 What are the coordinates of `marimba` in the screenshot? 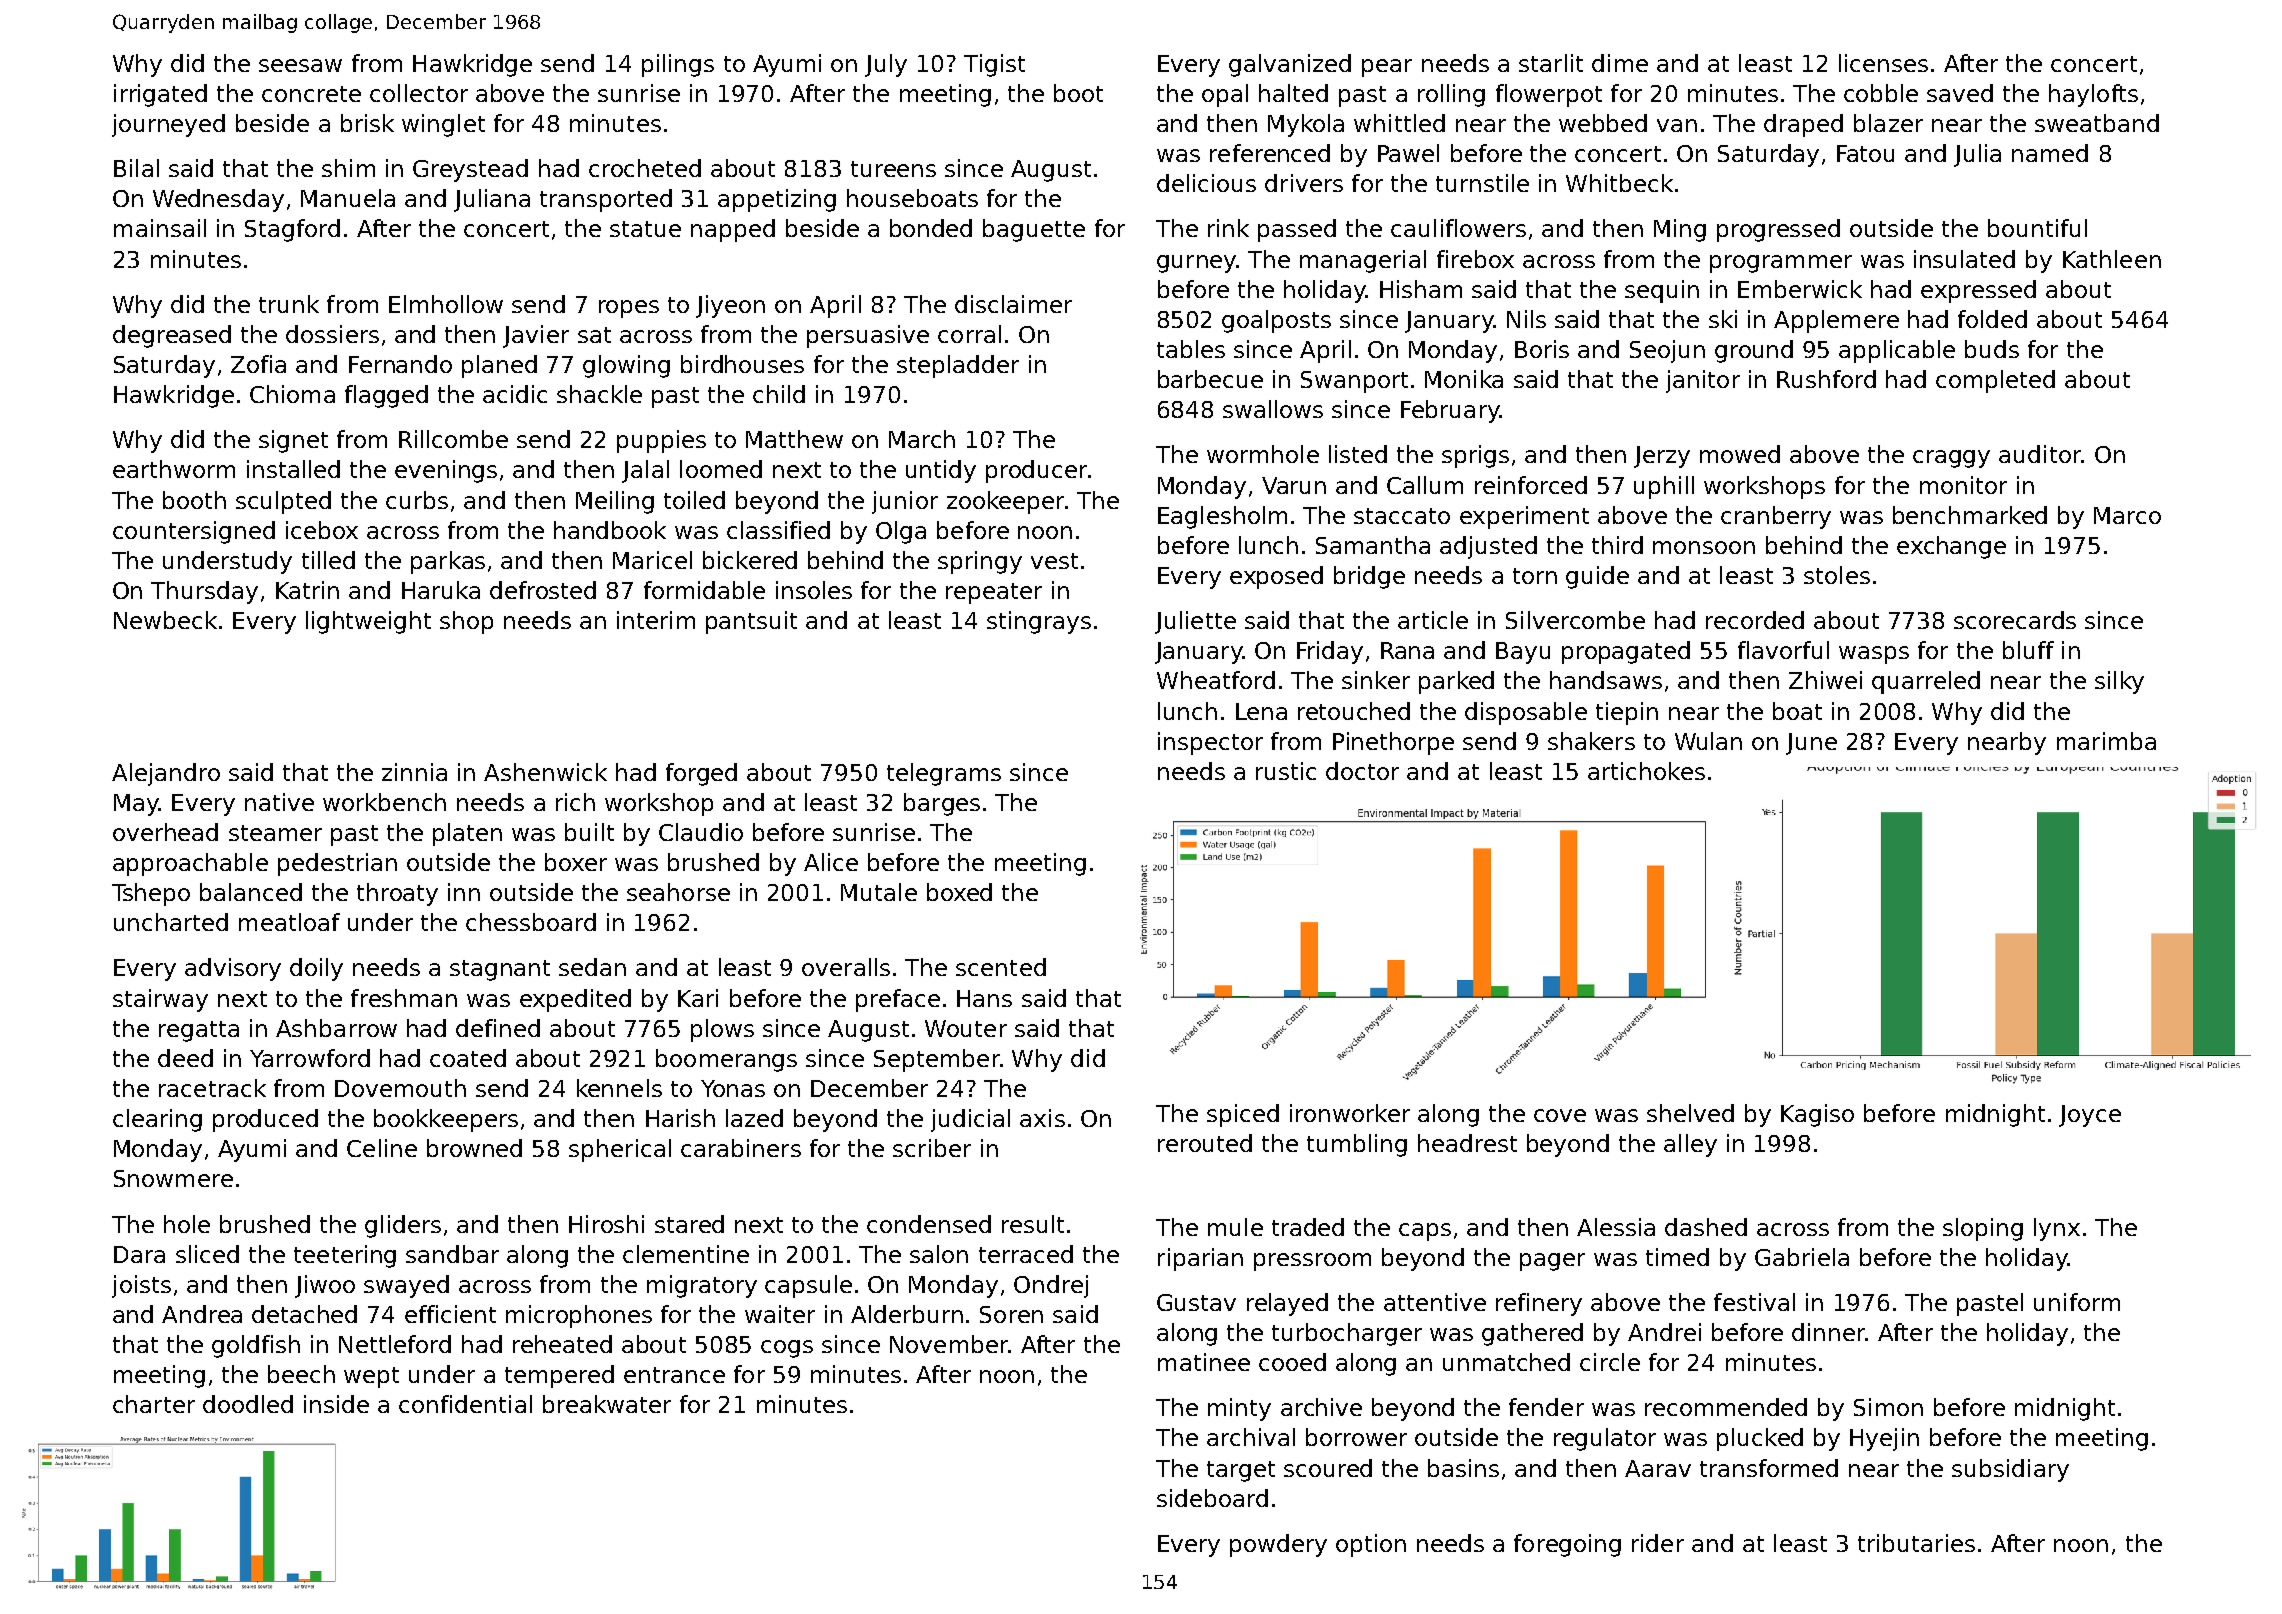 It's located at (2106, 741).
